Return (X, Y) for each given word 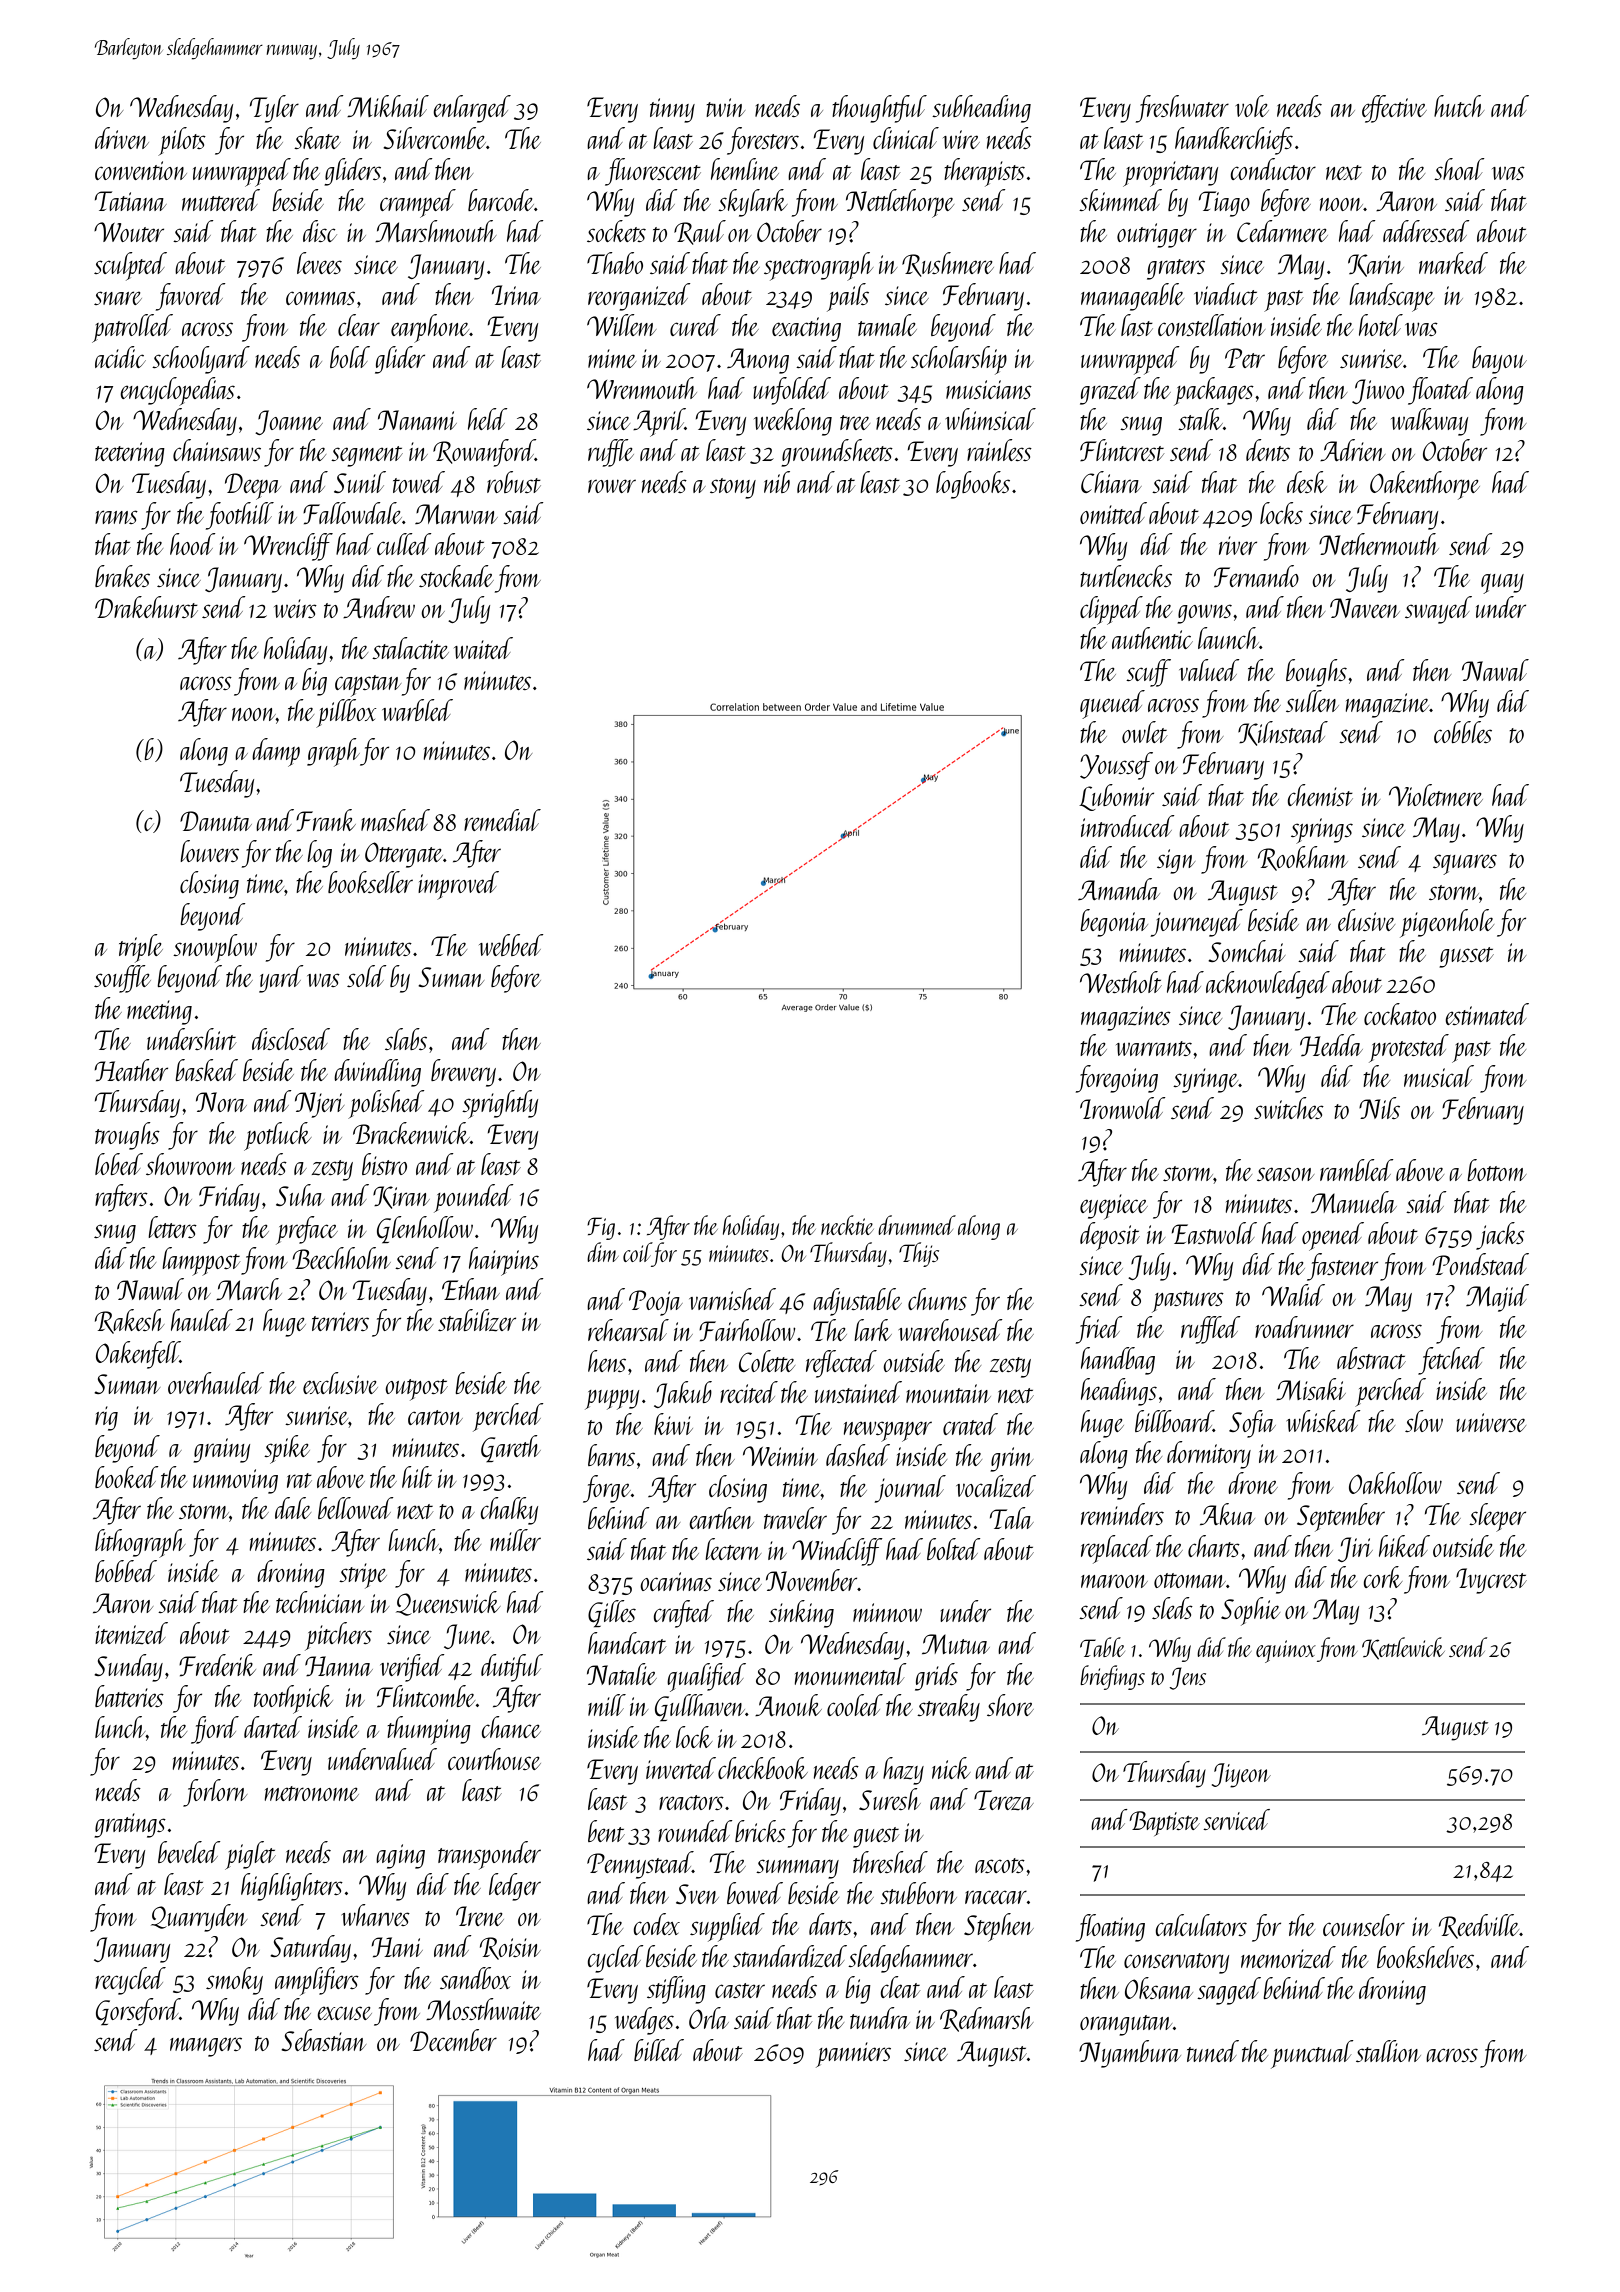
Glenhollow (425, 1229)
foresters (763, 141)
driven (122, 138)
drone (1253, 1483)
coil (637, 1252)
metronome (311, 1793)
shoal (1459, 169)
